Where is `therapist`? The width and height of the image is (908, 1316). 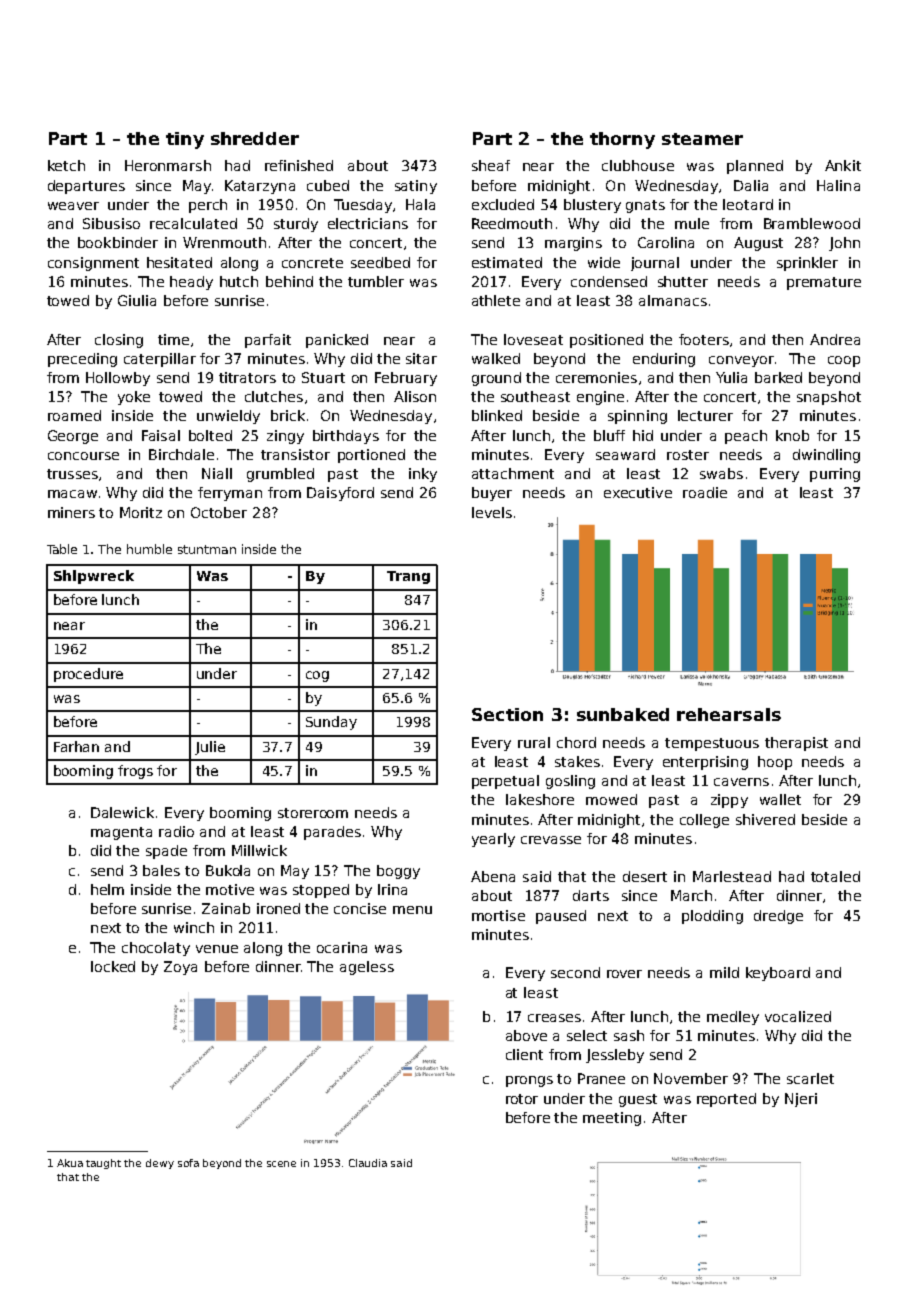 therapist is located at coordinates (796, 744).
